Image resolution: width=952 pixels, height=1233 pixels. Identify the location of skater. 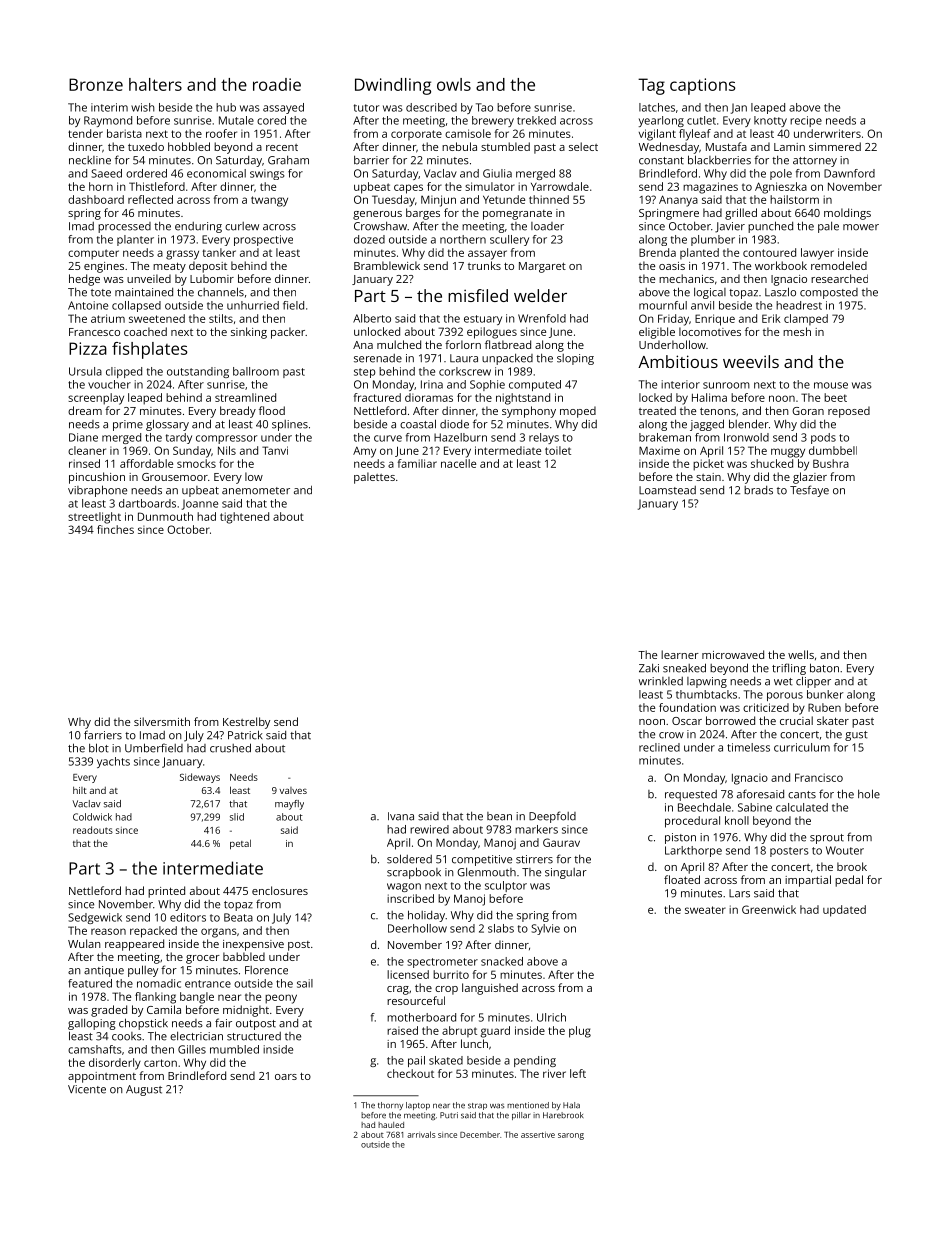
(833, 720).
